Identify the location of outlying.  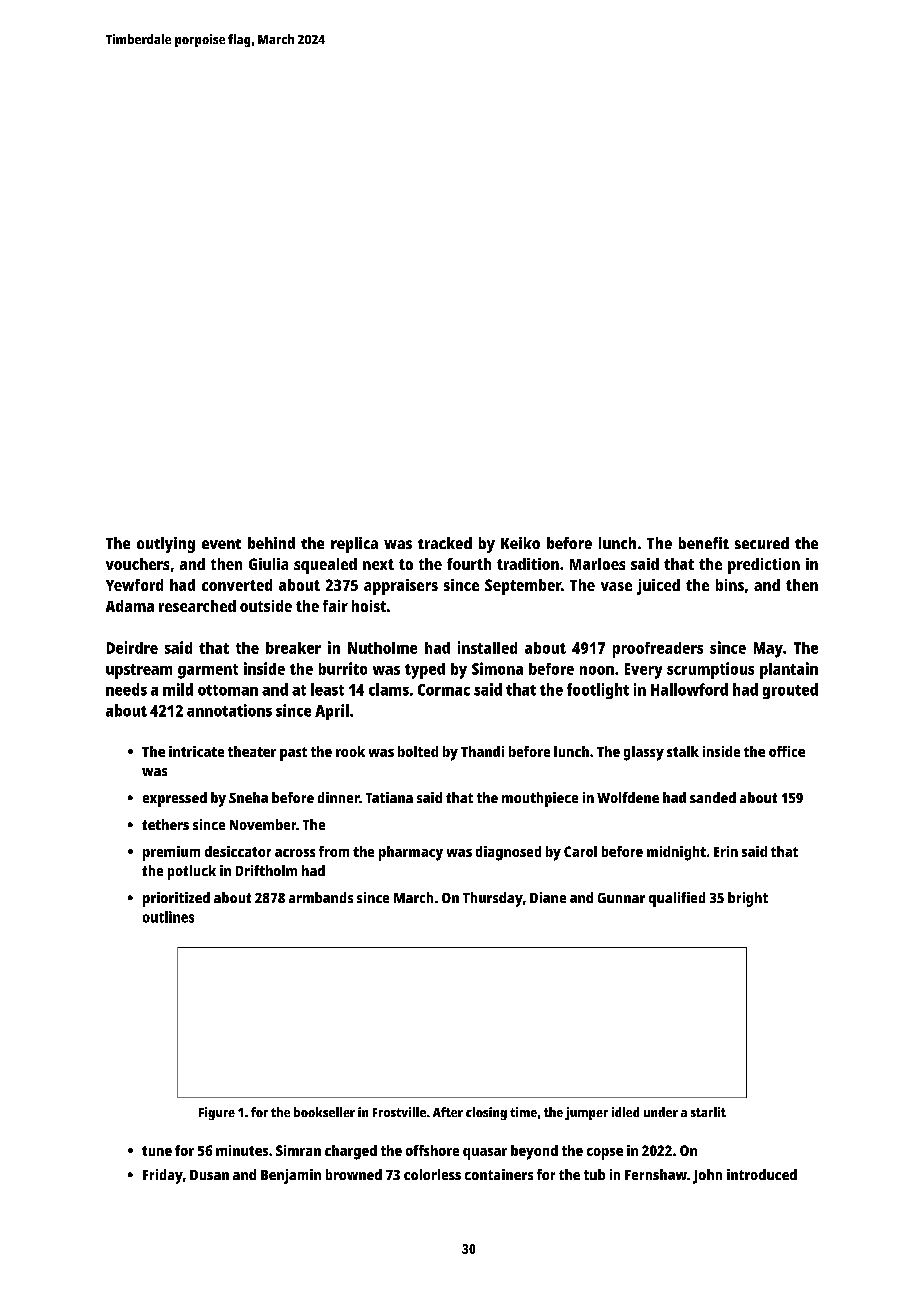
(166, 545).
